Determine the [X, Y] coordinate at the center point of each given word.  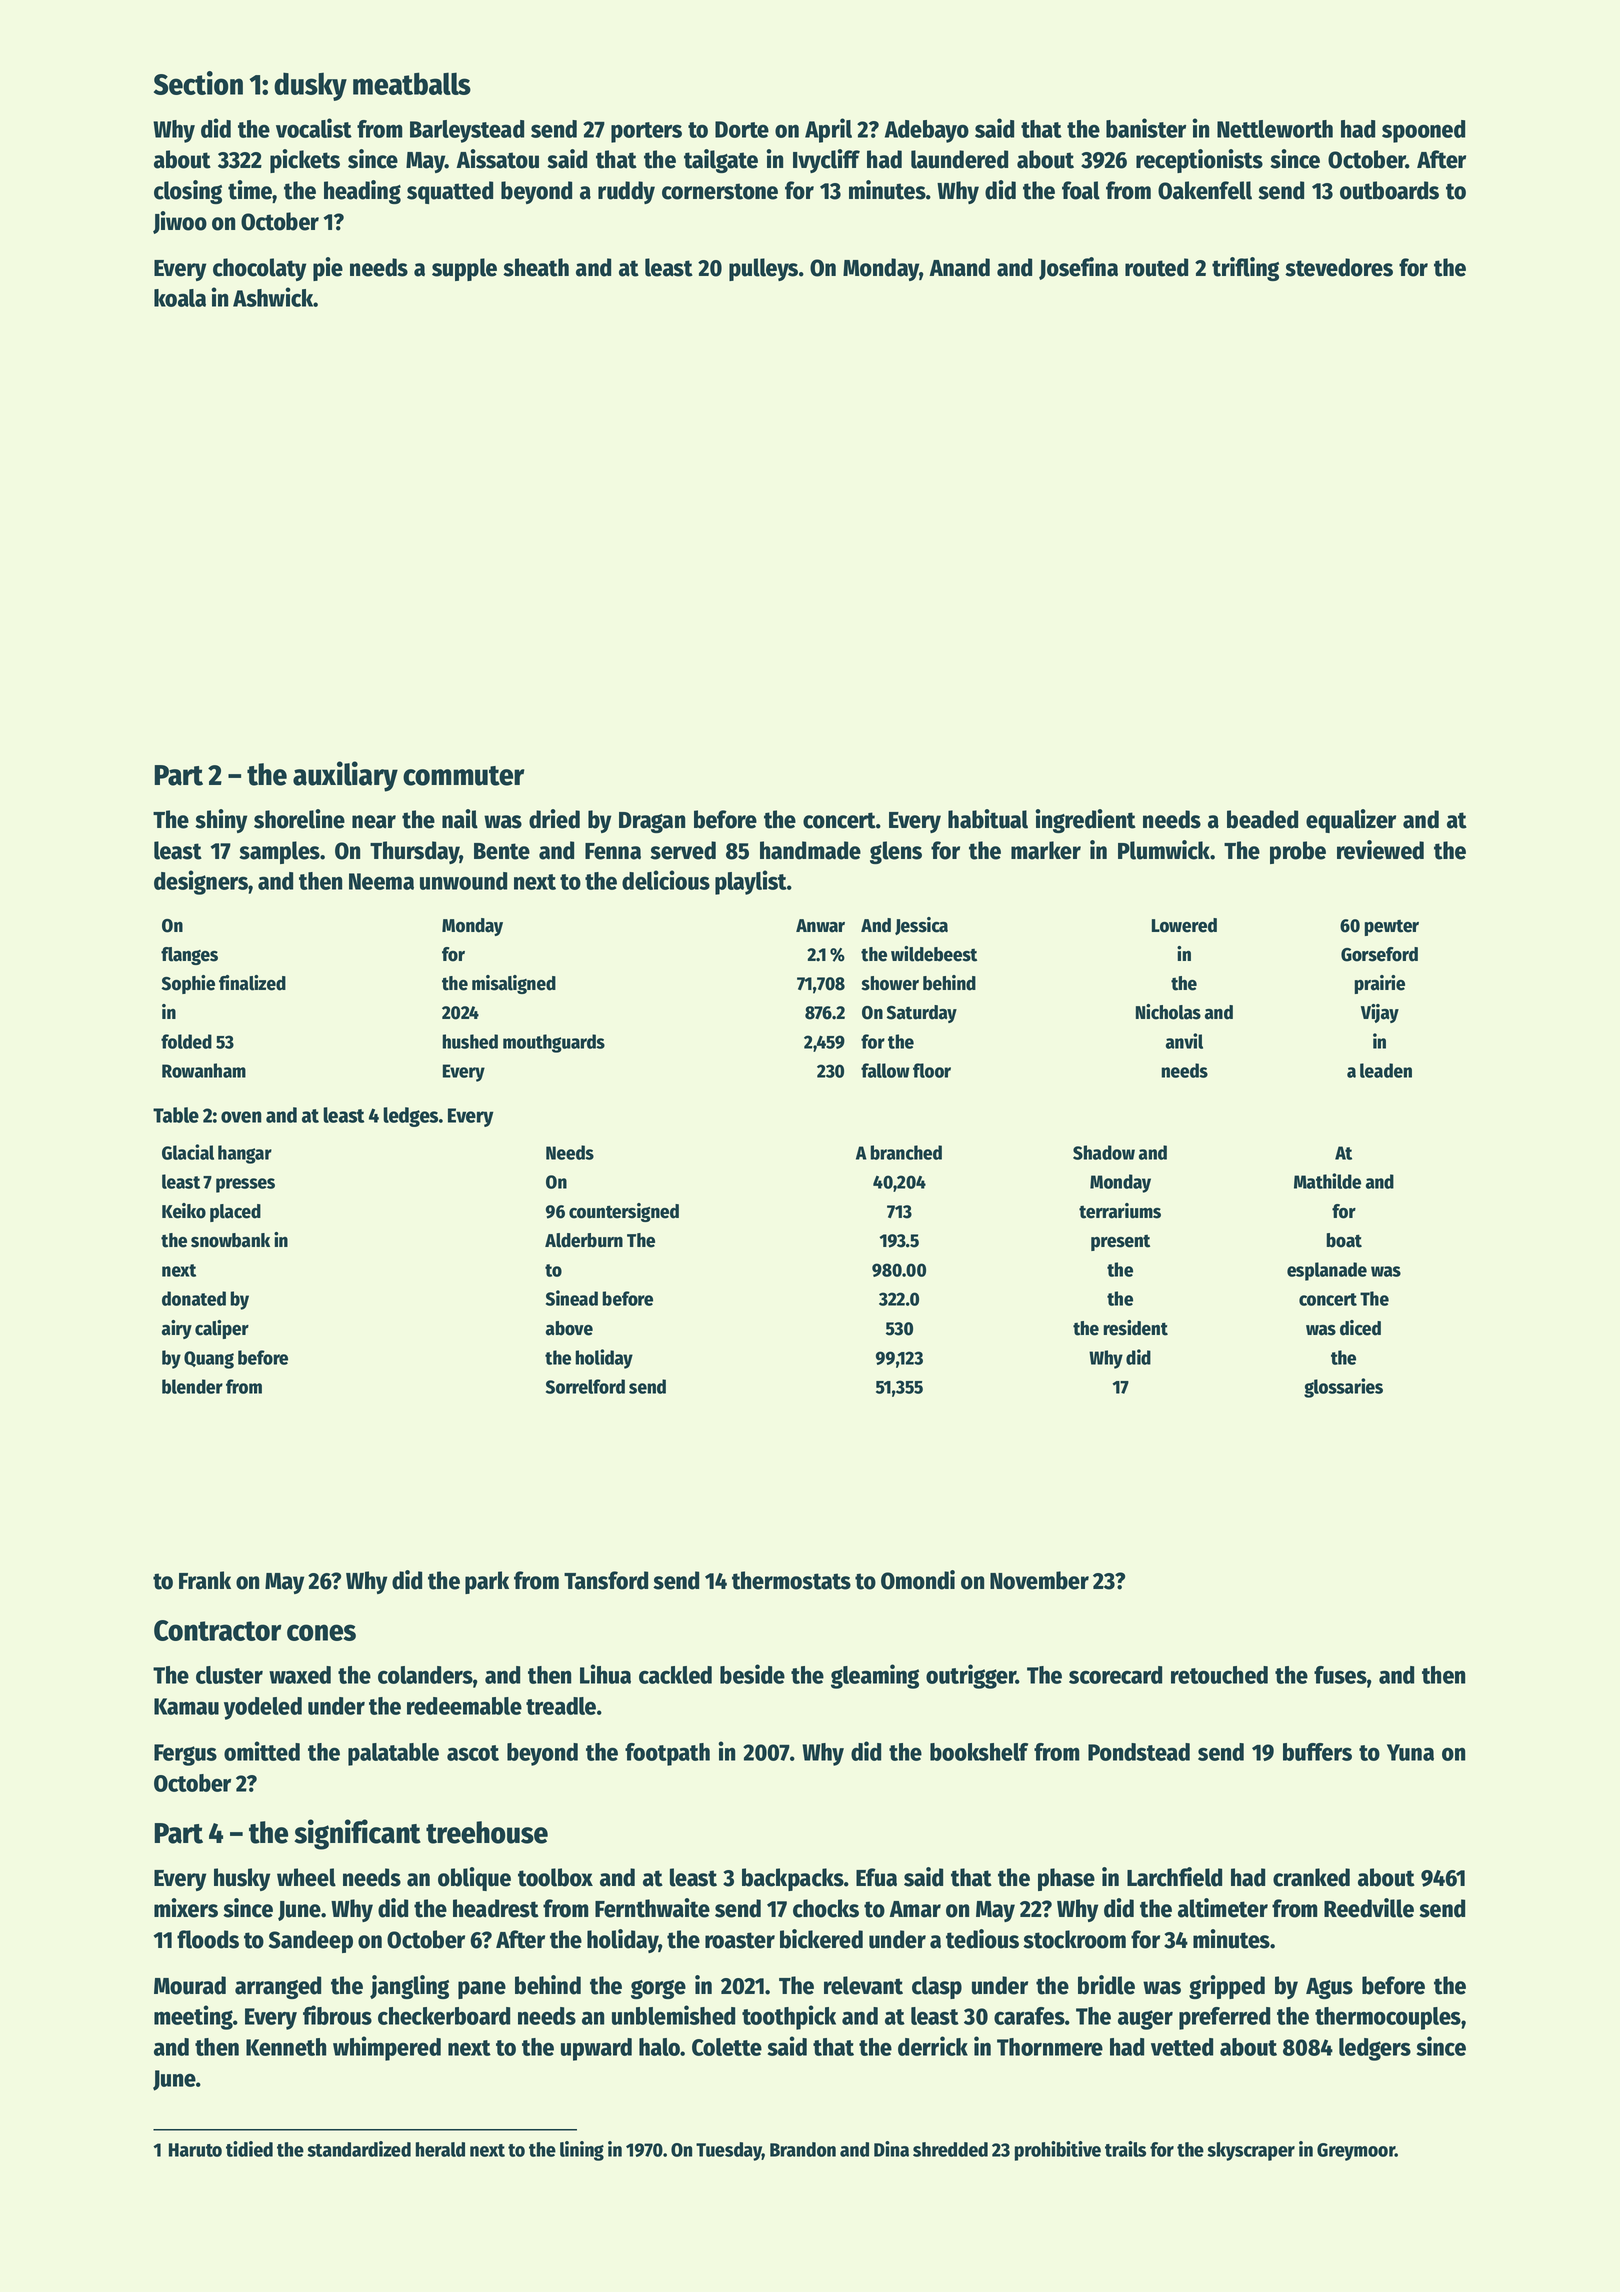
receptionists [1199, 161]
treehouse [487, 1832]
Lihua [605, 1674]
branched [906, 1152]
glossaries [1343, 1388]
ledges [410, 1117]
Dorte [742, 129]
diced [1360, 1328]
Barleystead [467, 131]
